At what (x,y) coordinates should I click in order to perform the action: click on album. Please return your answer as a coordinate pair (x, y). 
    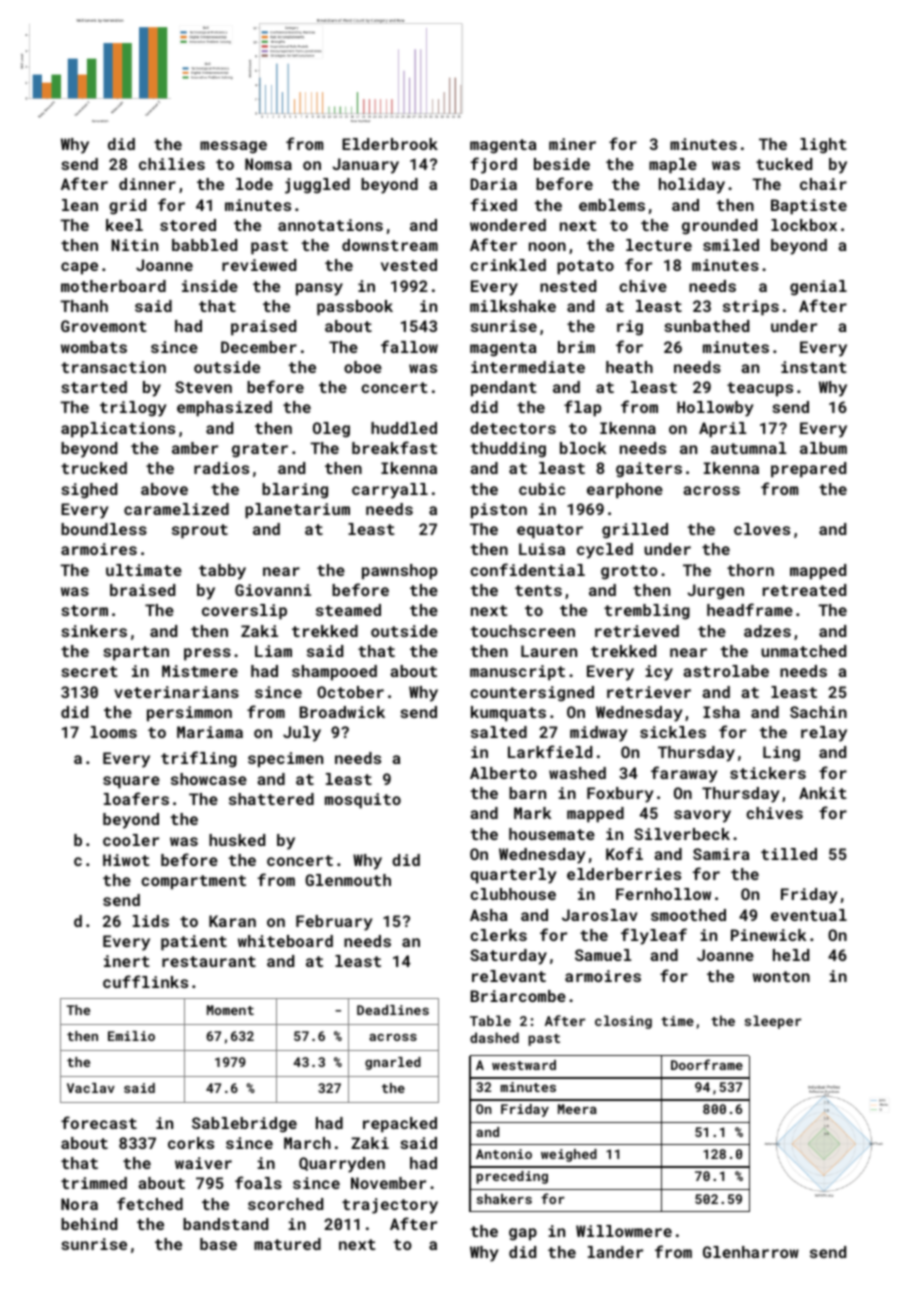
    Looking at the image, I should click on (823, 448).
